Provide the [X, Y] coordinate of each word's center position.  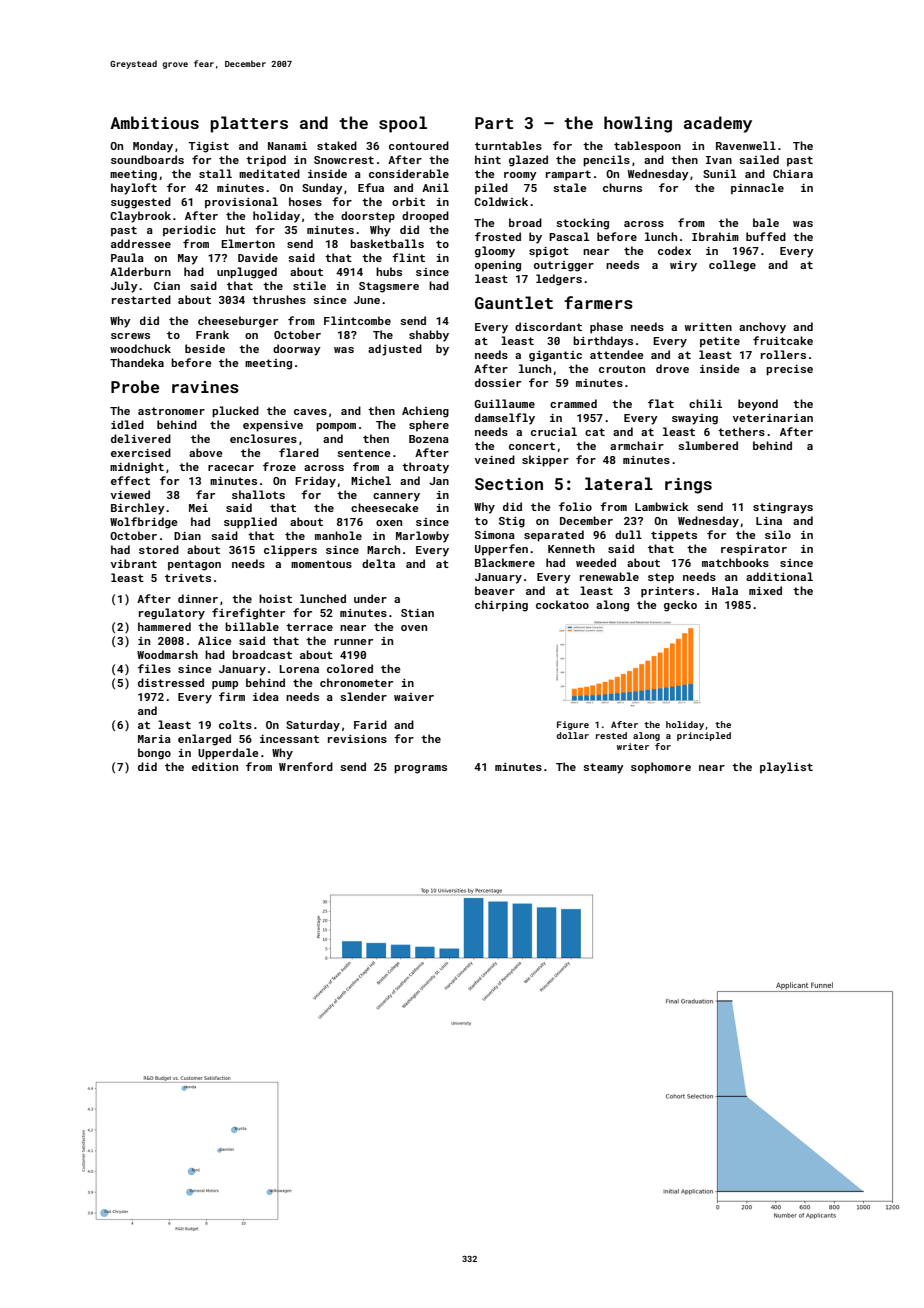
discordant [548, 326]
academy [718, 124]
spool [403, 124]
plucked [235, 412]
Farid [370, 724]
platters [249, 124]
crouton [622, 369]
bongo [154, 754]
